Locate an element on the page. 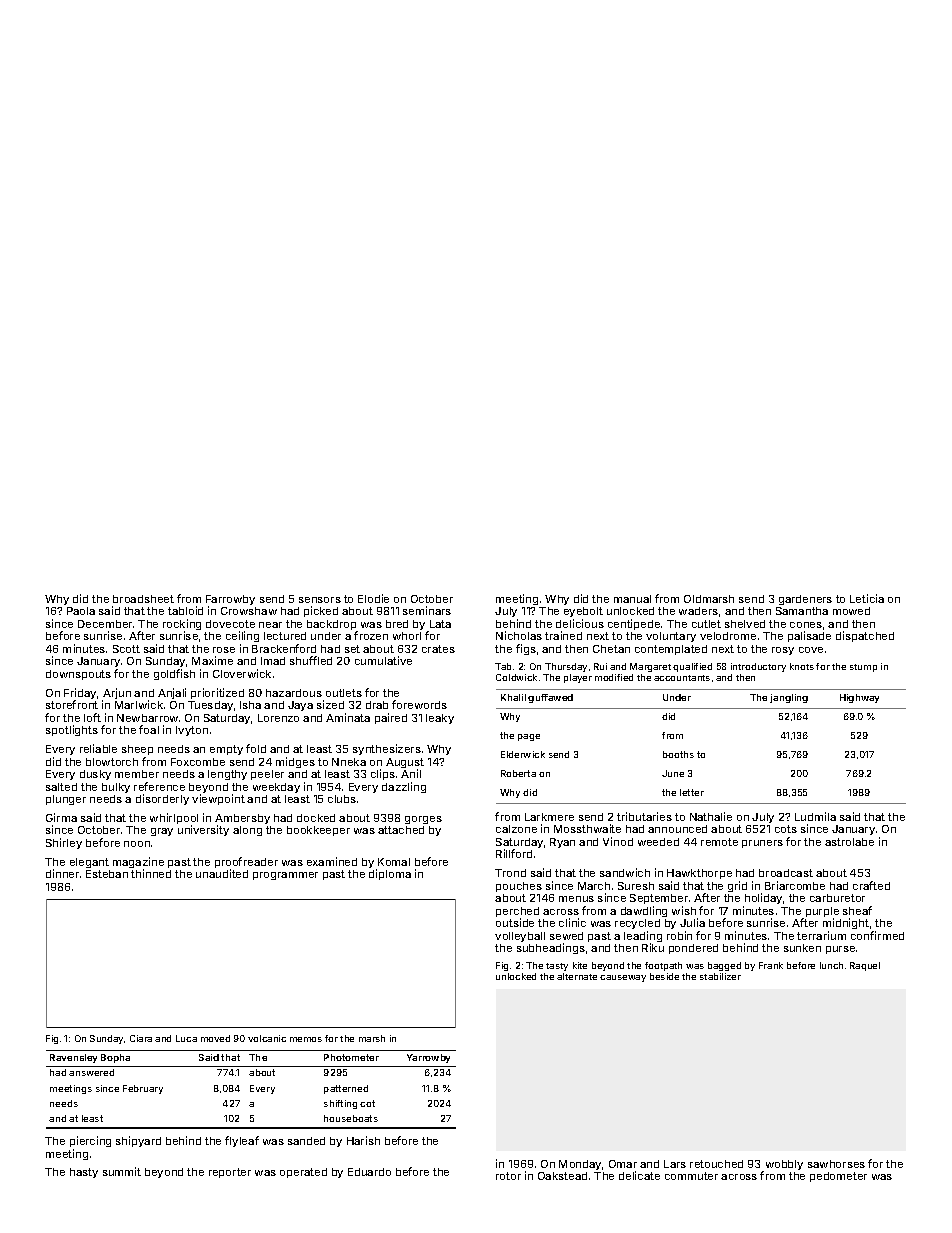 The height and width of the page is (1233, 952). Raquel is located at coordinates (865, 966).
